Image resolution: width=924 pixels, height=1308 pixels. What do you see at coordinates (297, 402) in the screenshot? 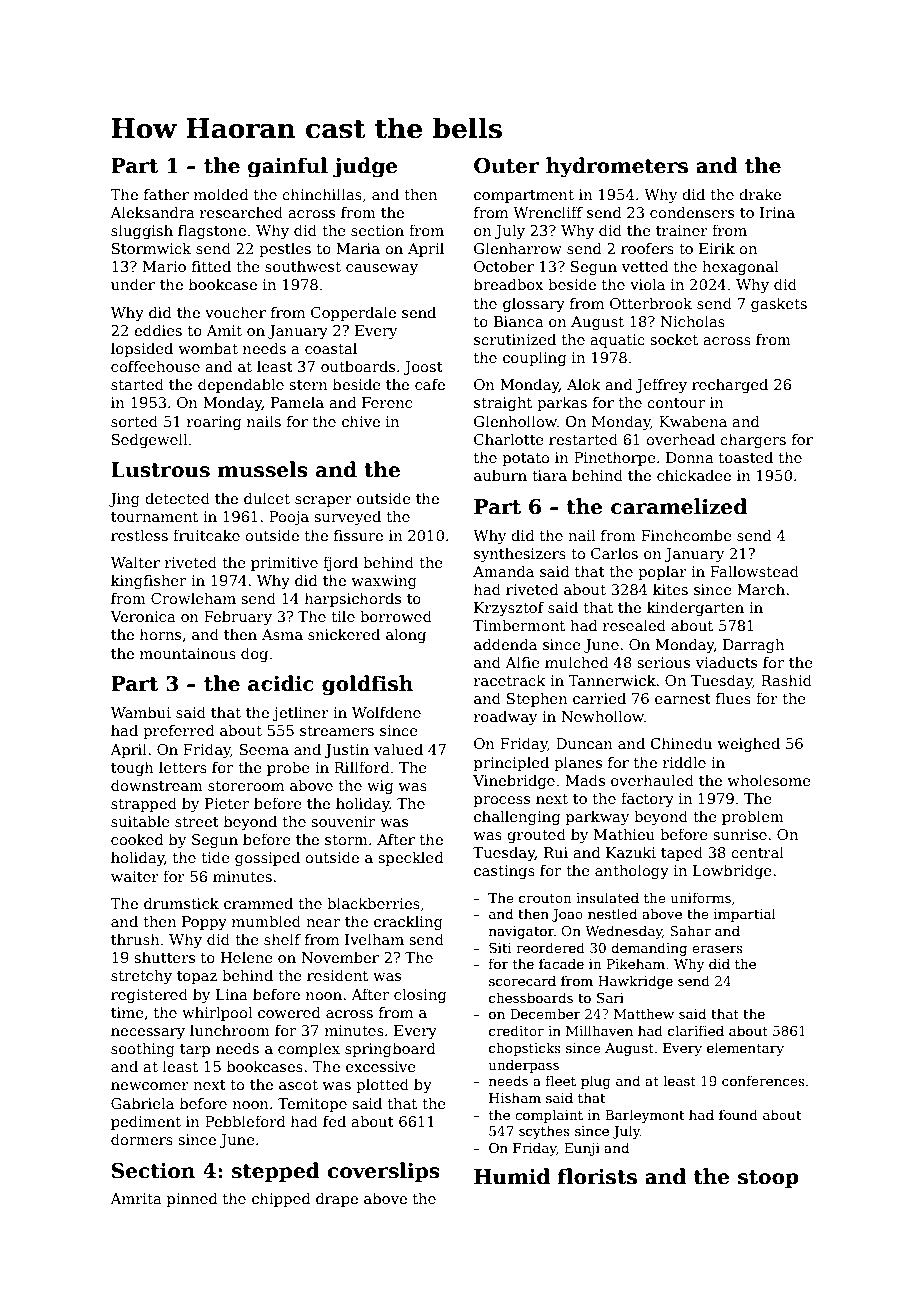
I see `Pamela` at bounding box center [297, 402].
